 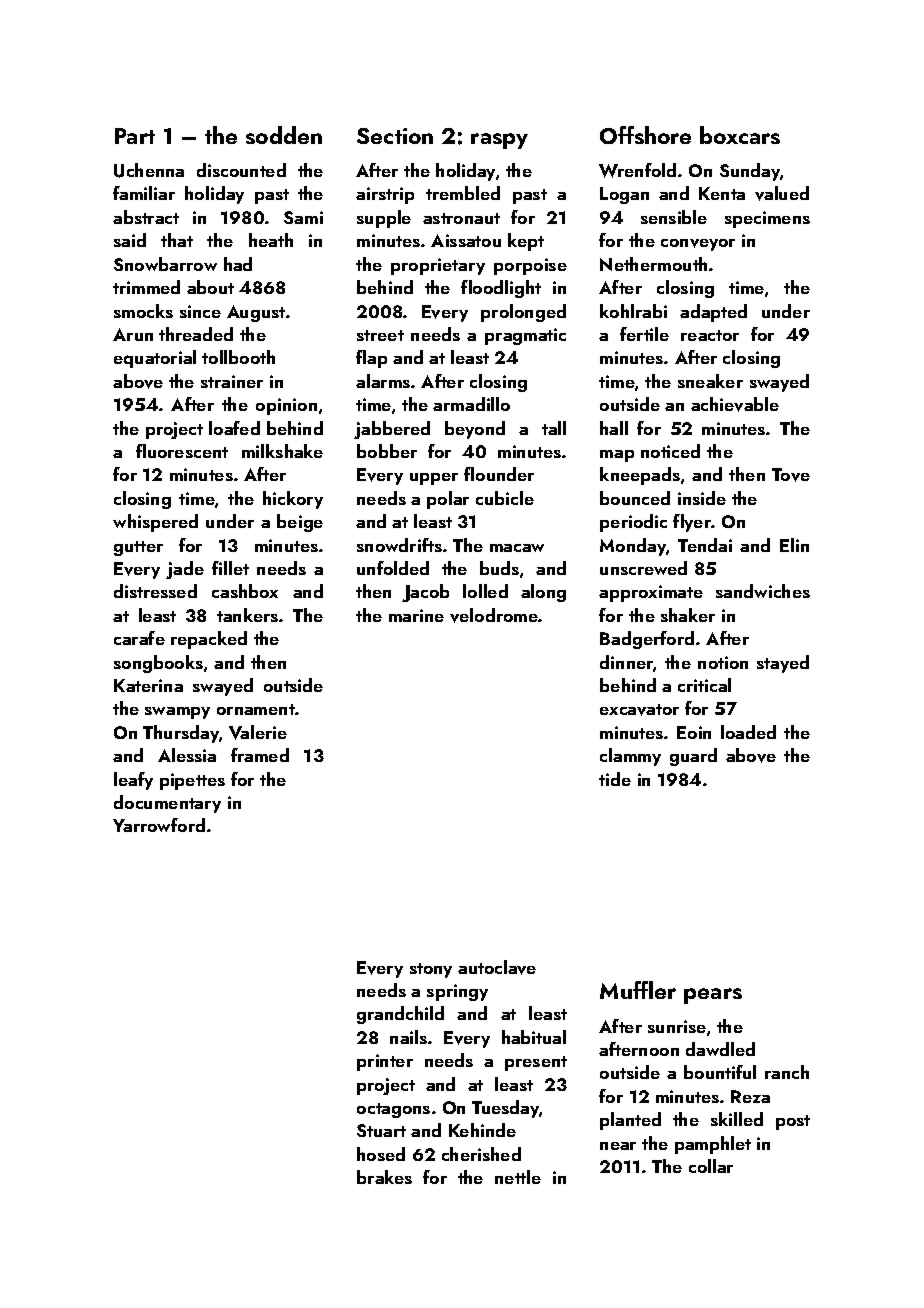 I want to click on nettle, so click(x=518, y=1177).
